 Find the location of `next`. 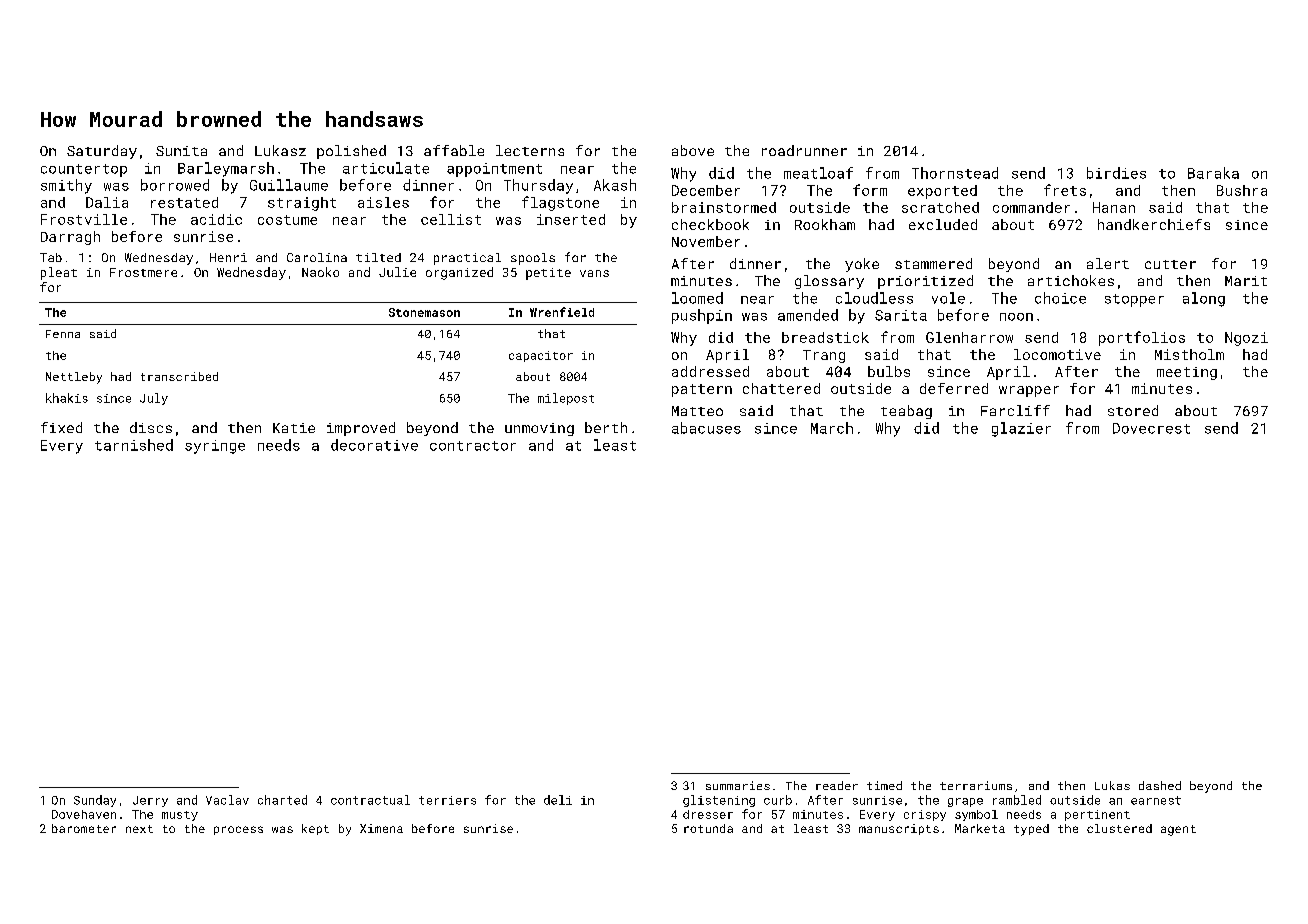

next is located at coordinates (139, 829).
